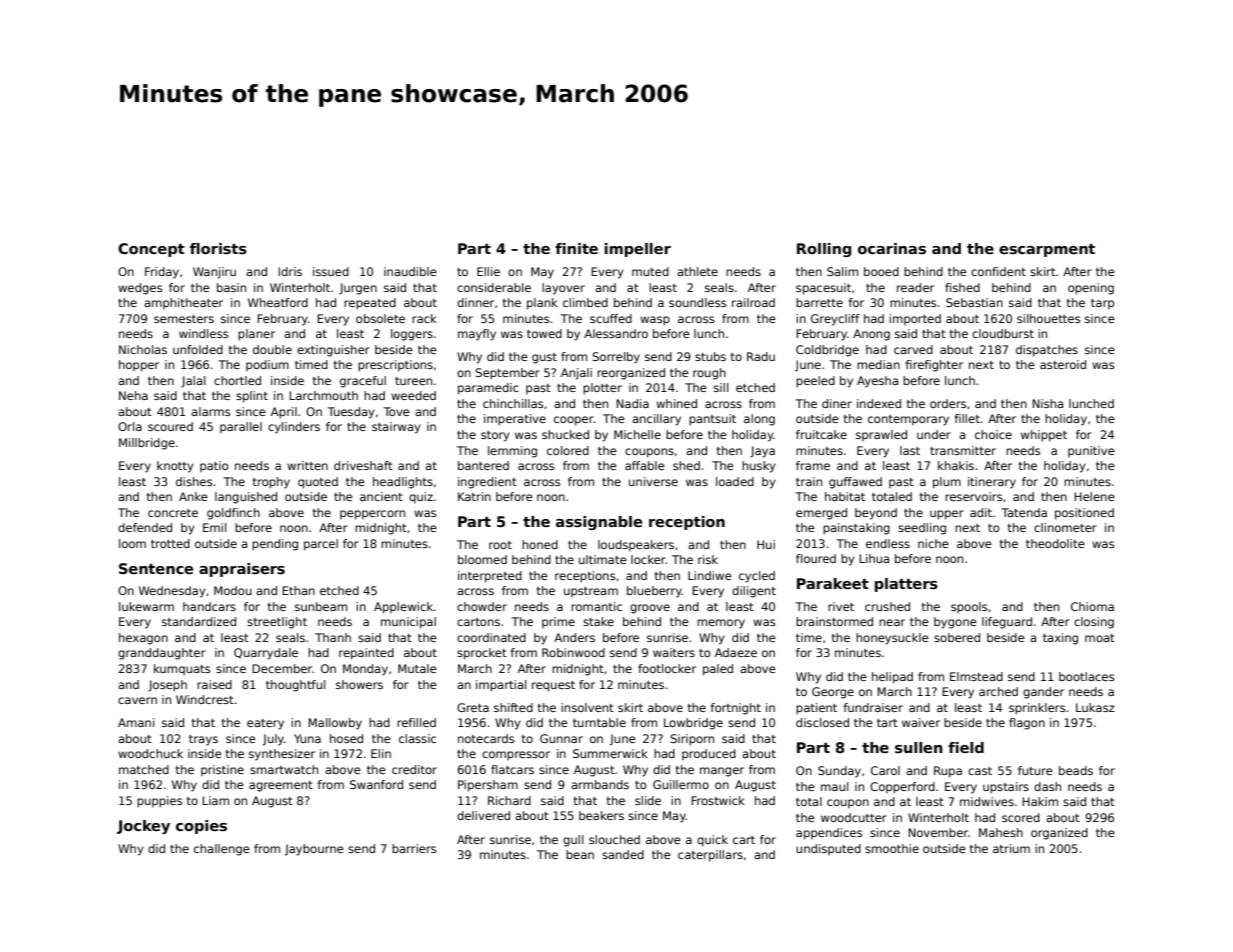 The image size is (1233, 952). What do you see at coordinates (151, 250) in the screenshot?
I see `Concept` at bounding box center [151, 250].
